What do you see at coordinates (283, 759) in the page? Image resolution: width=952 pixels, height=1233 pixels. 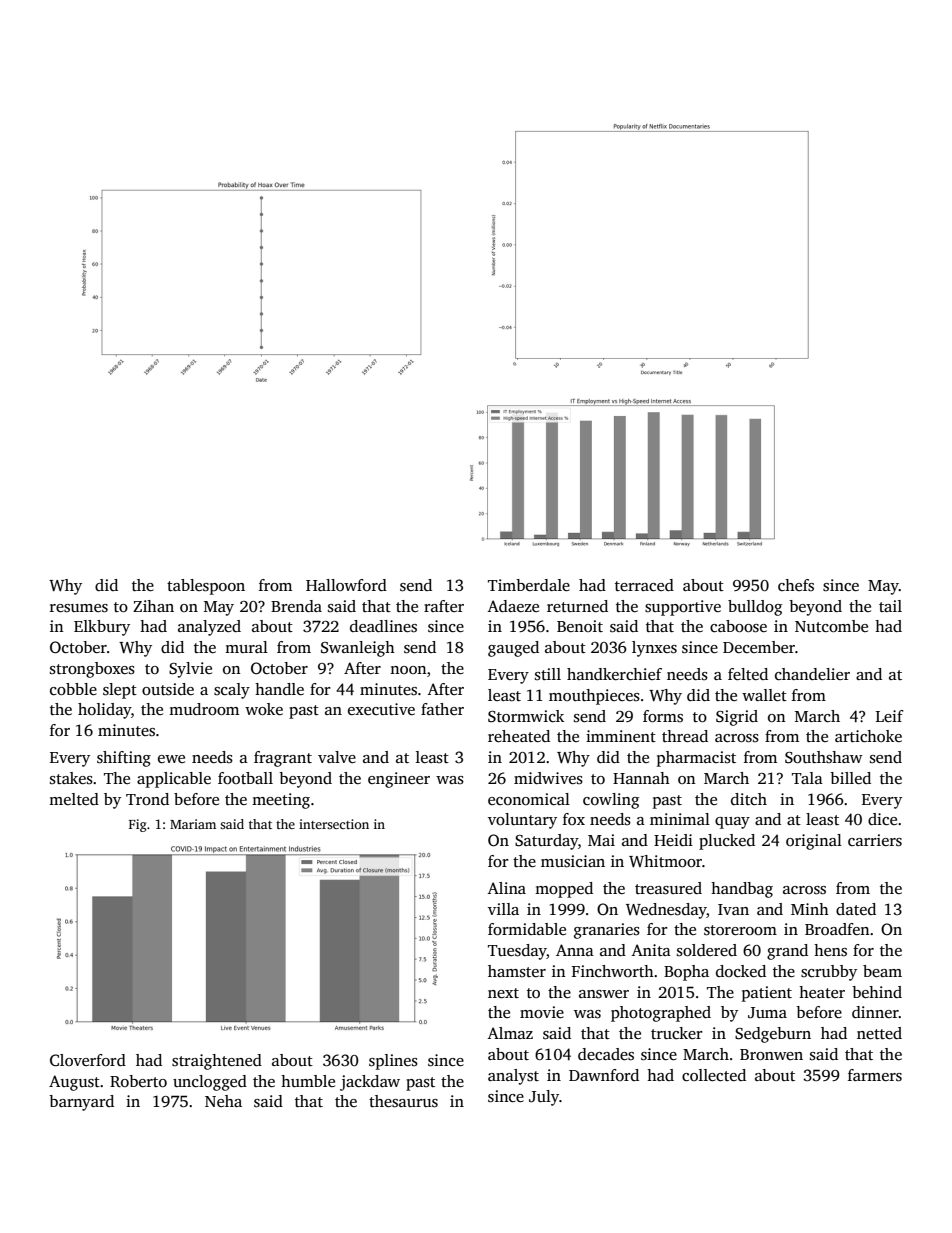 I see `fragrant` at bounding box center [283, 759].
